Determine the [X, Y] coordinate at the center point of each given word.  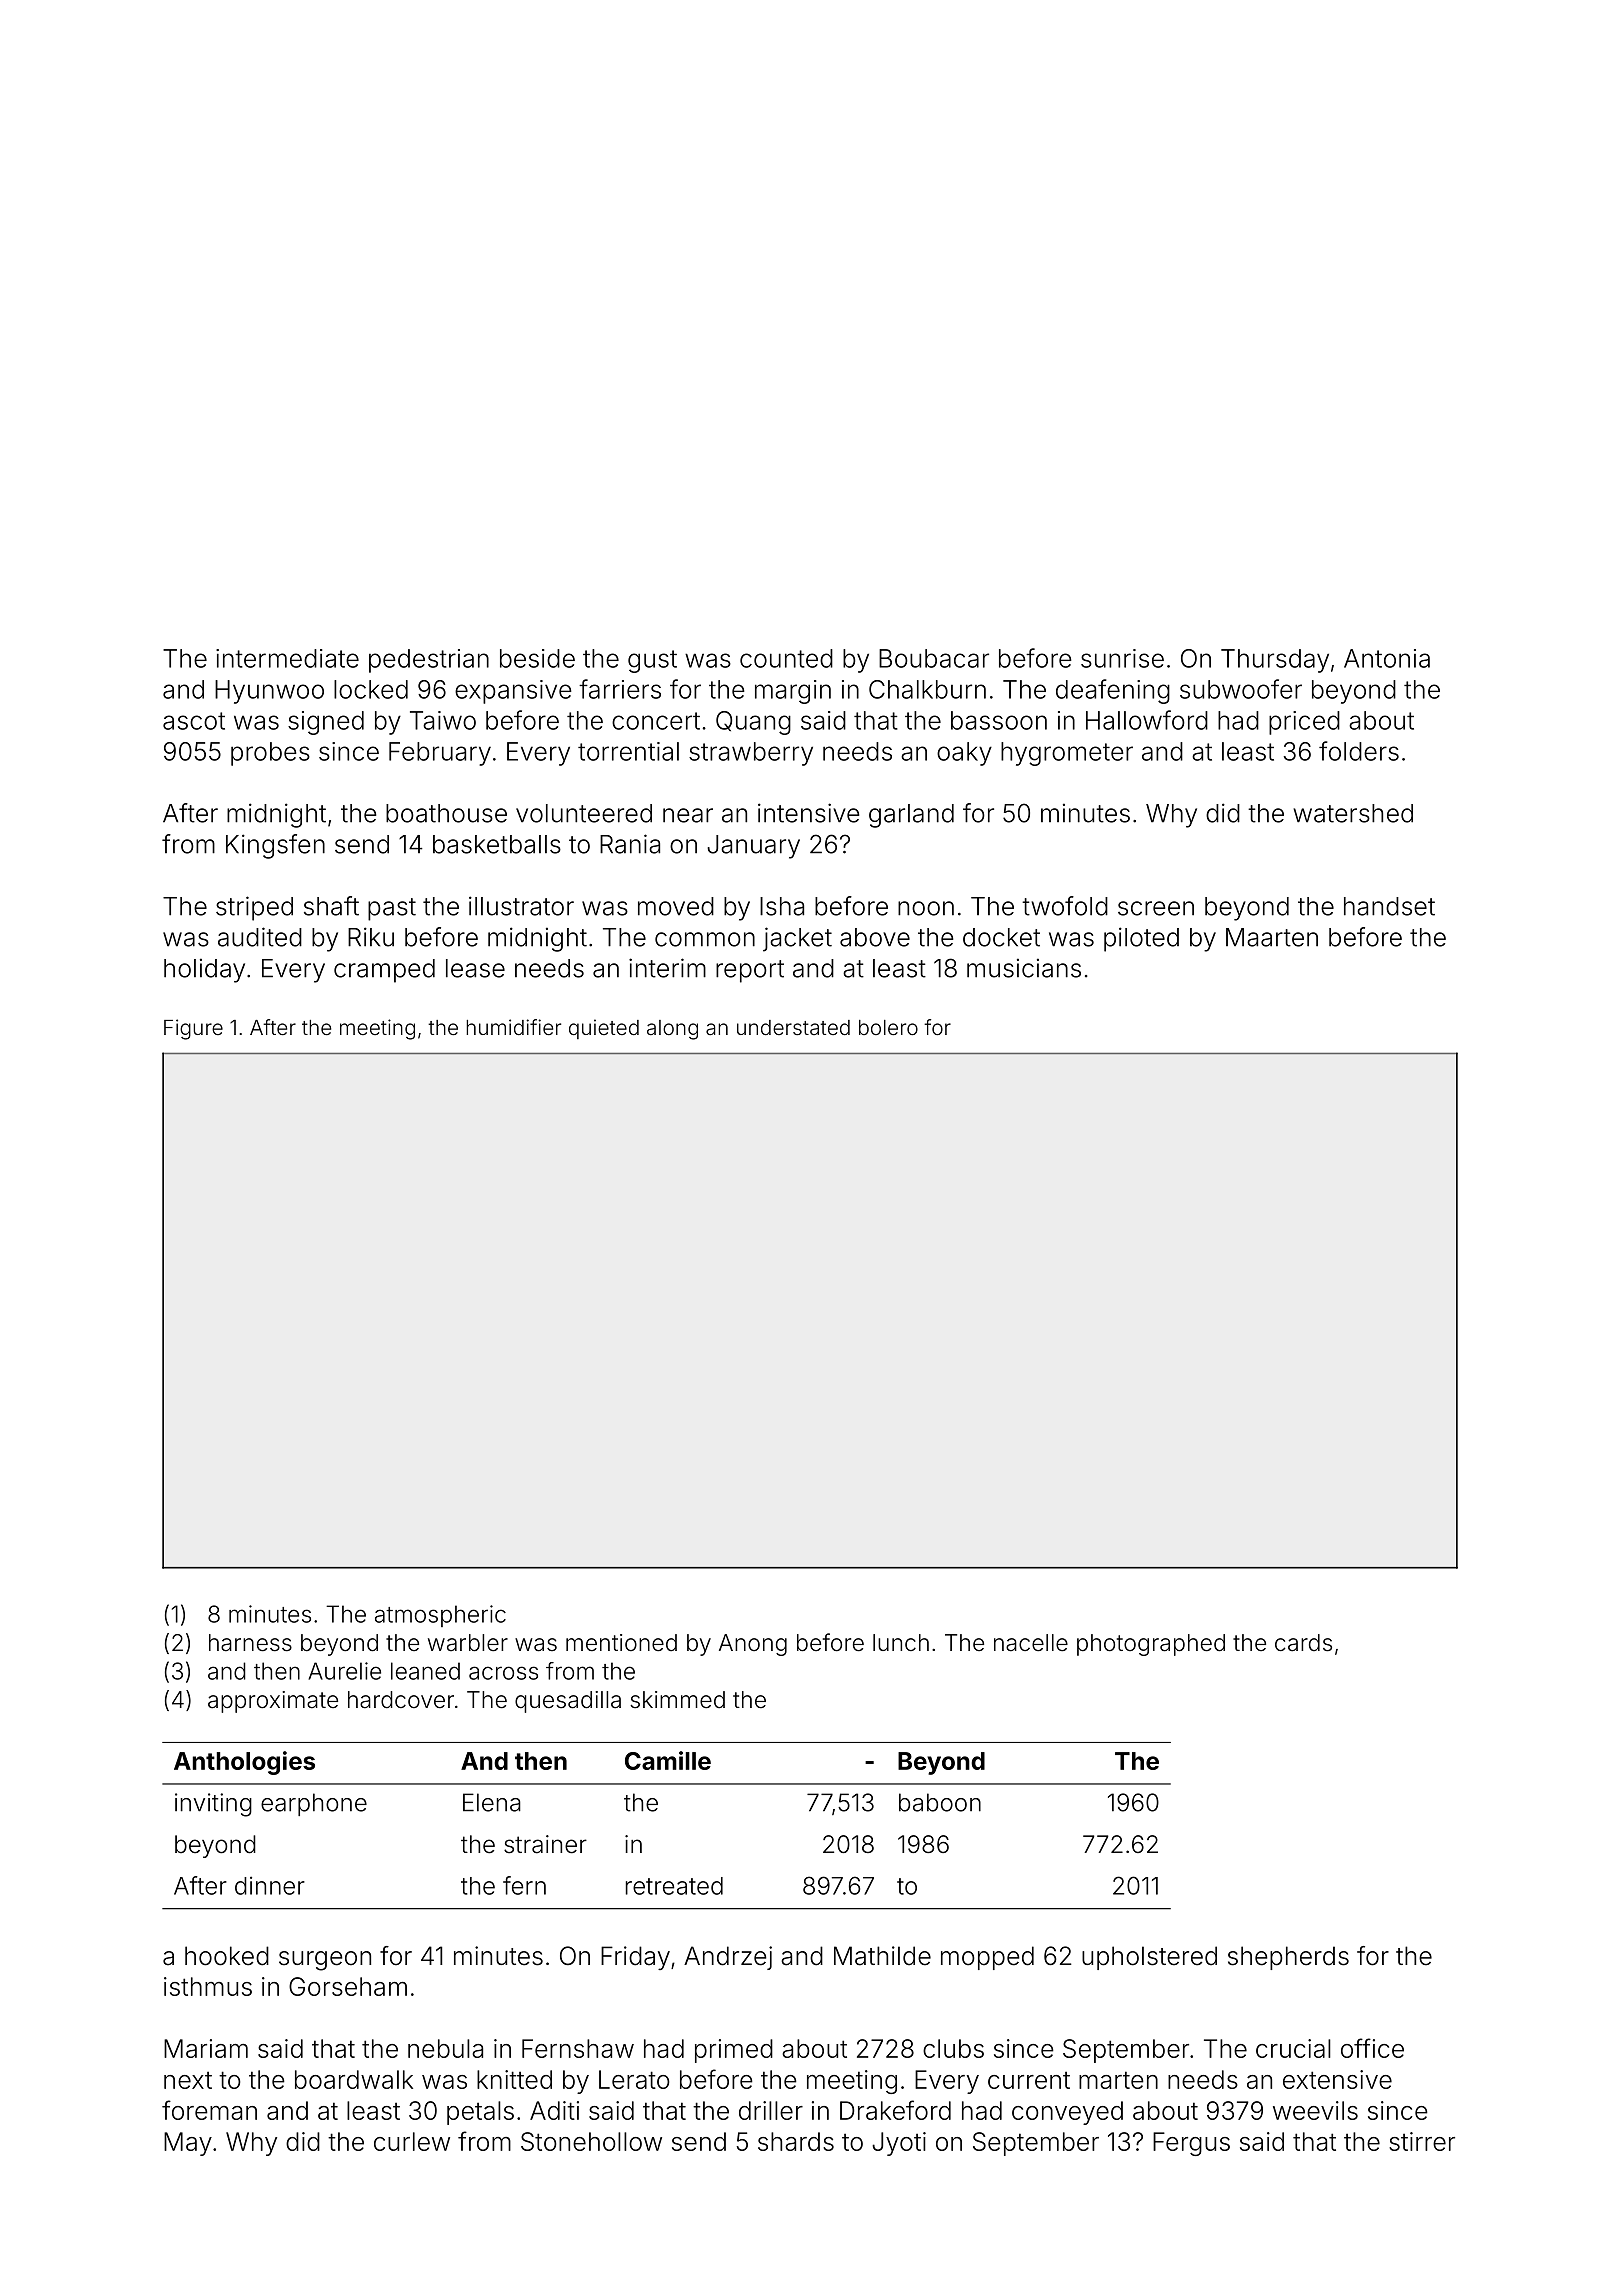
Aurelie [344, 1671]
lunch [901, 1642]
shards [796, 2141]
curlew [412, 2141]
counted [786, 658]
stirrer [1422, 2141]
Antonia [1387, 658]
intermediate [287, 658]
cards [1303, 1643]
